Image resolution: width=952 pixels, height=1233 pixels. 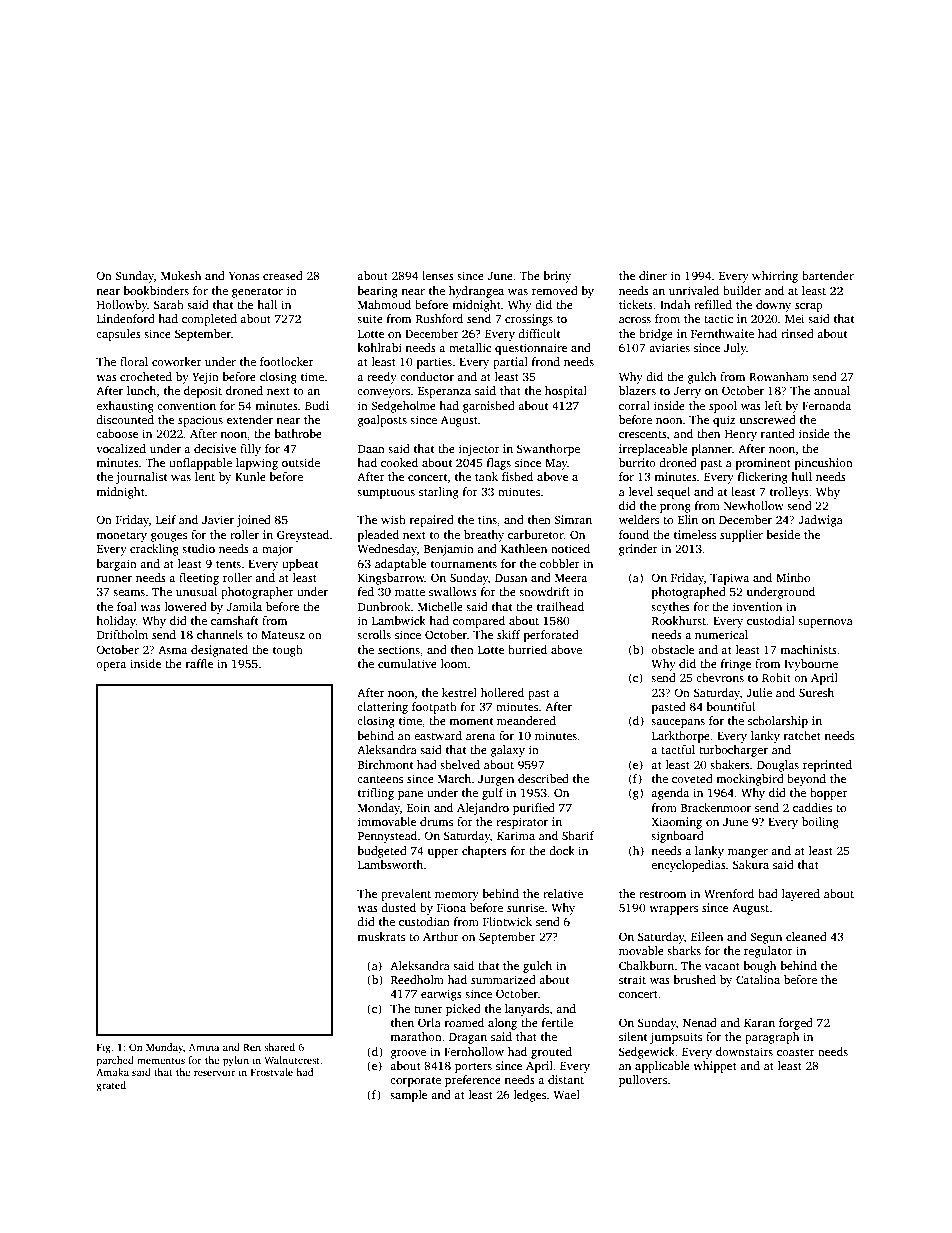 What do you see at coordinates (111, 666) in the screenshot?
I see `opera` at bounding box center [111, 666].
